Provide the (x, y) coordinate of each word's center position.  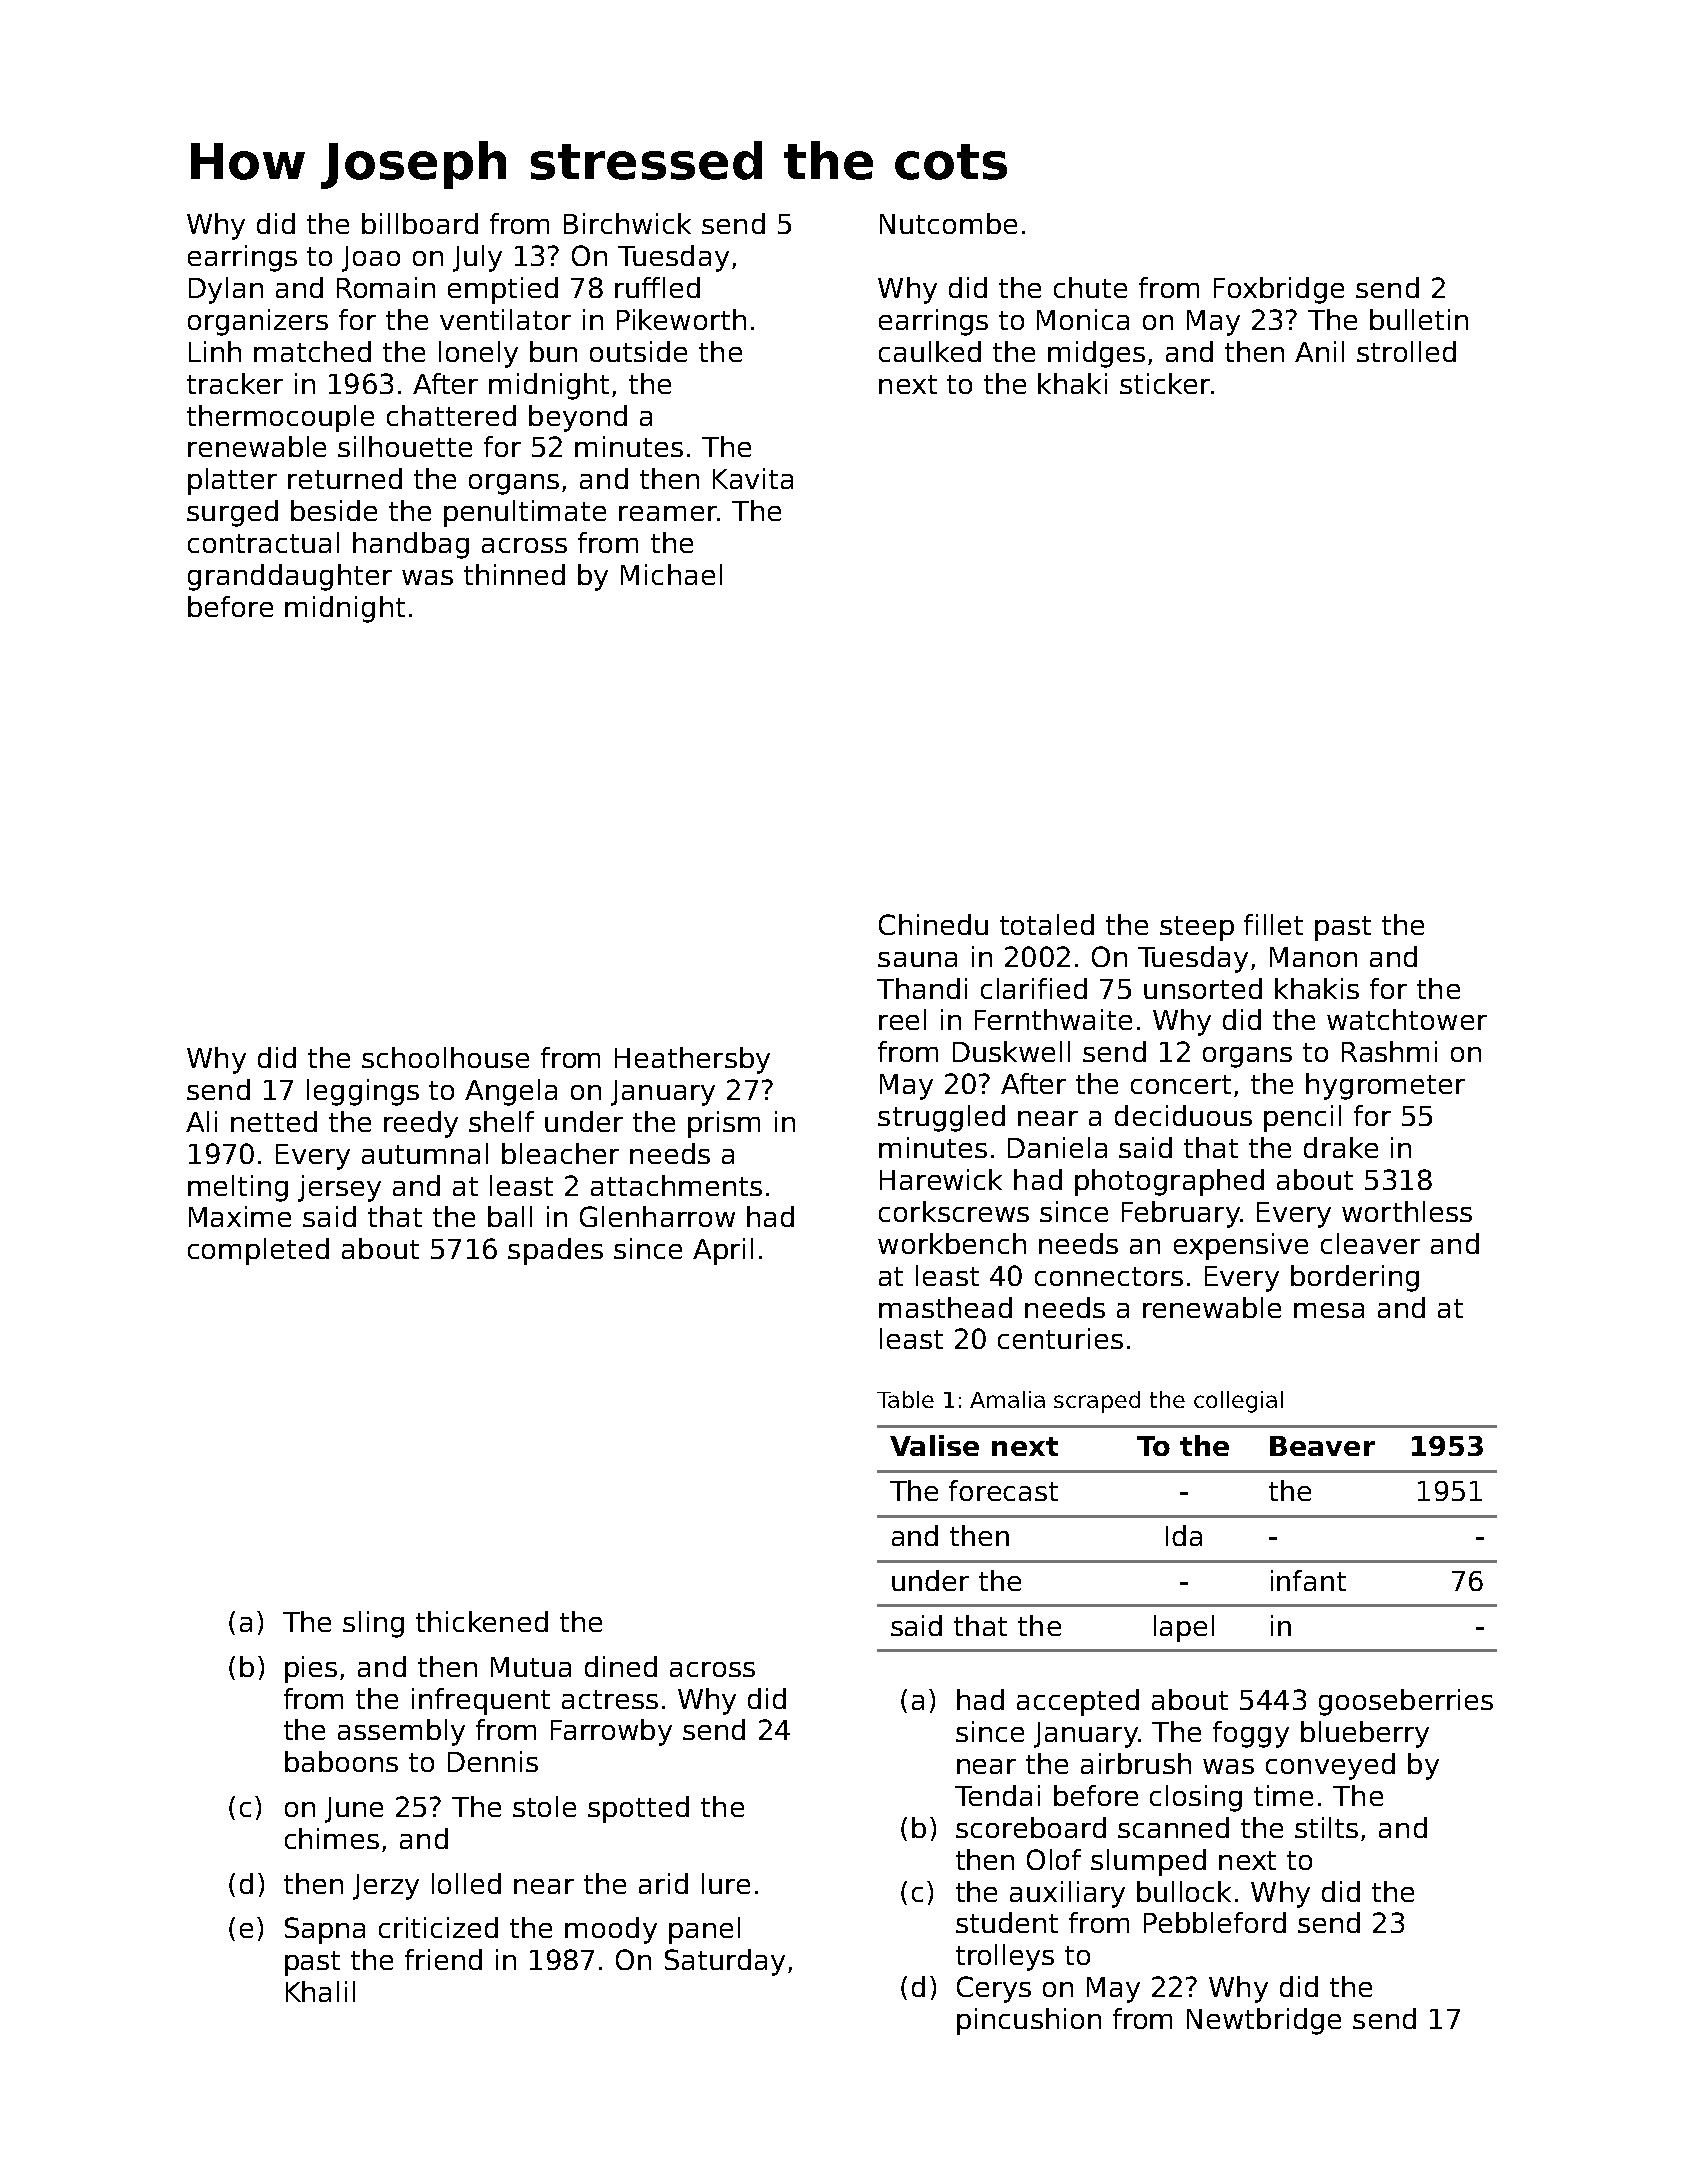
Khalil (320, 1991)
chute (1090, 287)
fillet (1273, 924)
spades (555, 1251)
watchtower (1407, 1019)
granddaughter (290, 577)
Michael (671, 574)
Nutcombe (948, 223)
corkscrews (954, 1211)
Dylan (226, 290)
